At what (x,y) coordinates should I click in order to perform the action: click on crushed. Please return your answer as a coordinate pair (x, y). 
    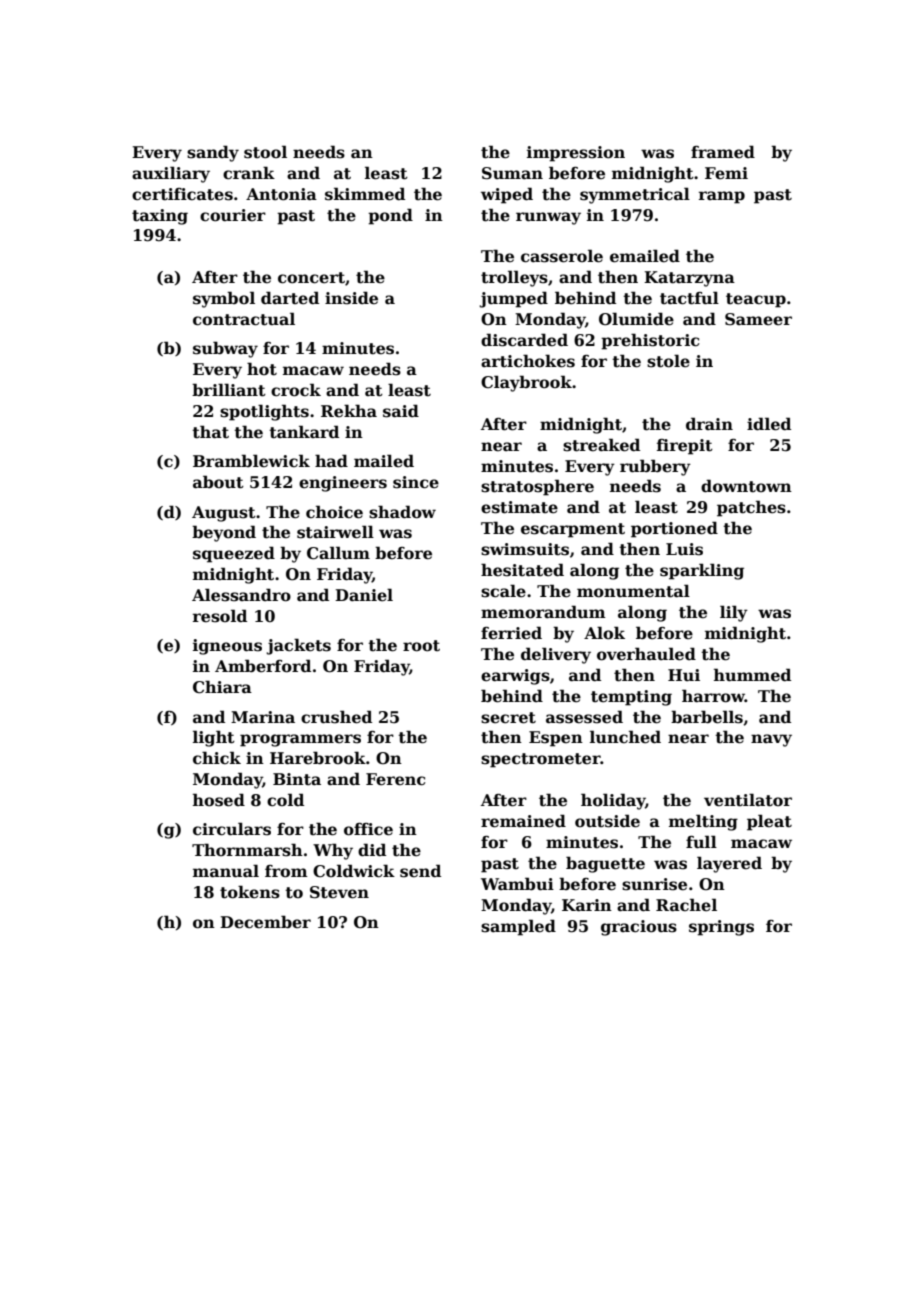
    Looking at the image, I should click on (336, 717).
